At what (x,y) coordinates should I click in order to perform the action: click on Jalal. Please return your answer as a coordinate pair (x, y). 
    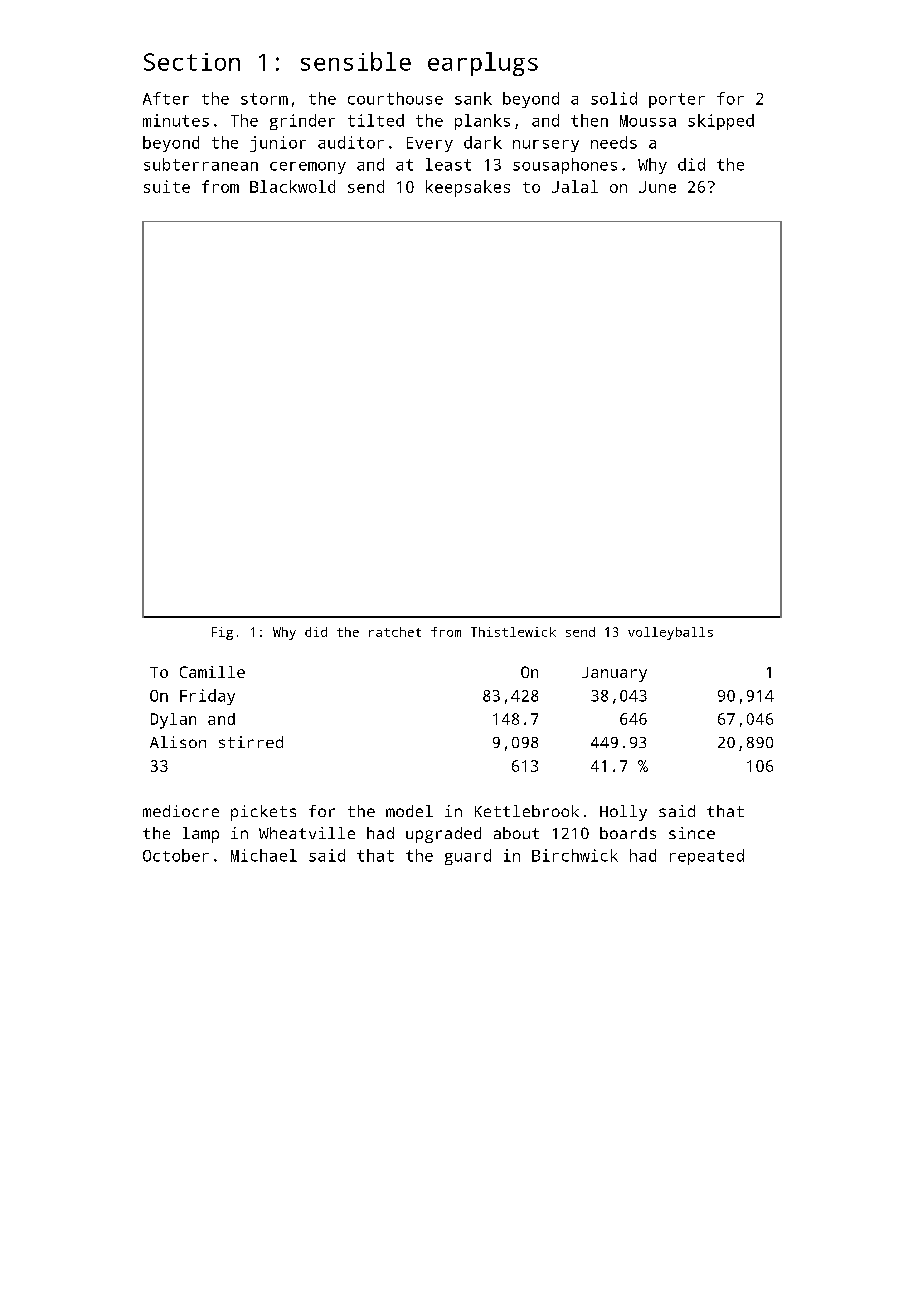
    Looking at the image, I should click on (575, 186).
